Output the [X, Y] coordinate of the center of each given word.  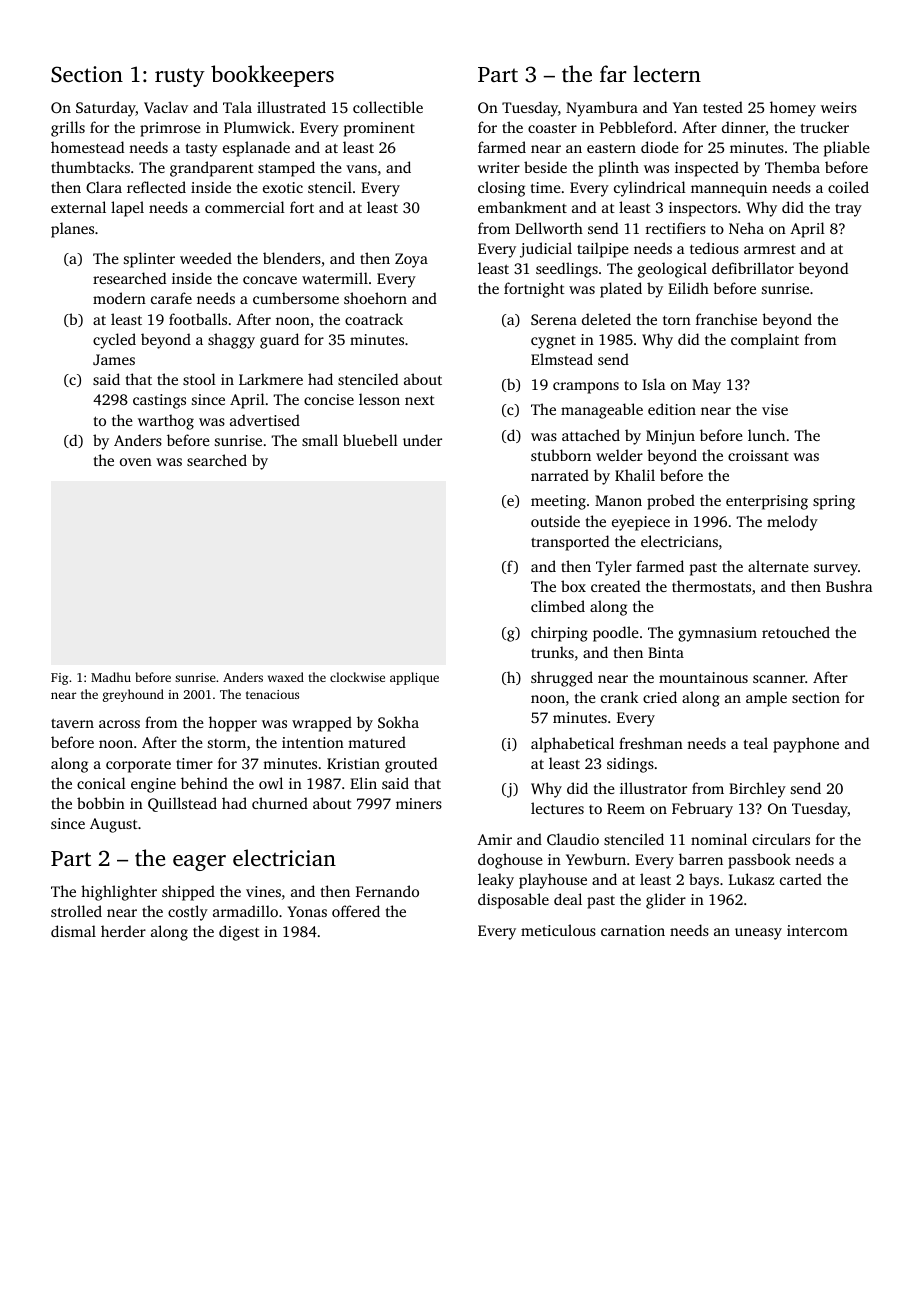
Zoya [411, 260]
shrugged [562, 679]
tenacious [272, 694]
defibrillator [753, 268]
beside [545, 167]
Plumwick [257, 127]
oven [136, 462]
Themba [792, 167]
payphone [806, 745]
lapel [127, 209]
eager [199, 863]
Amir [494, 839]
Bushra [849, 586]
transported [570, 543]
